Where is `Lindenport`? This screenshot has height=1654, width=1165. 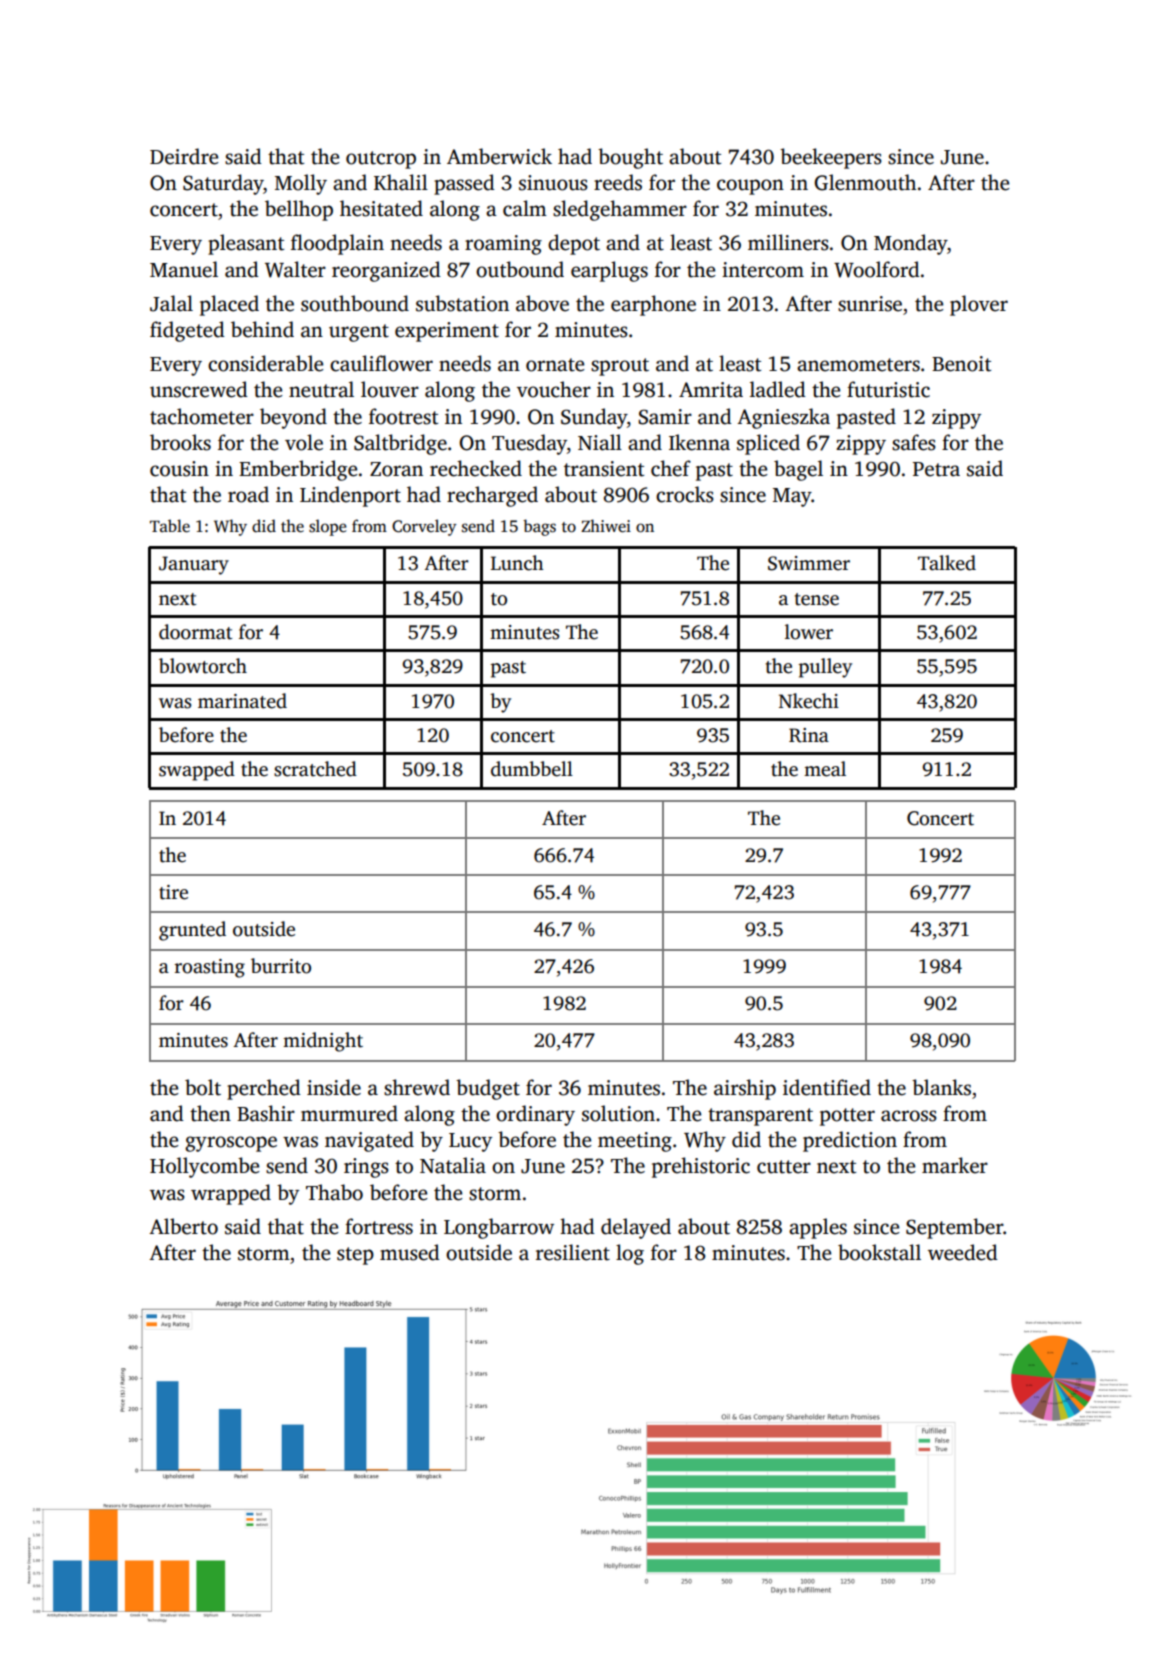
Lindenport is located at coordinates (350, 496).
